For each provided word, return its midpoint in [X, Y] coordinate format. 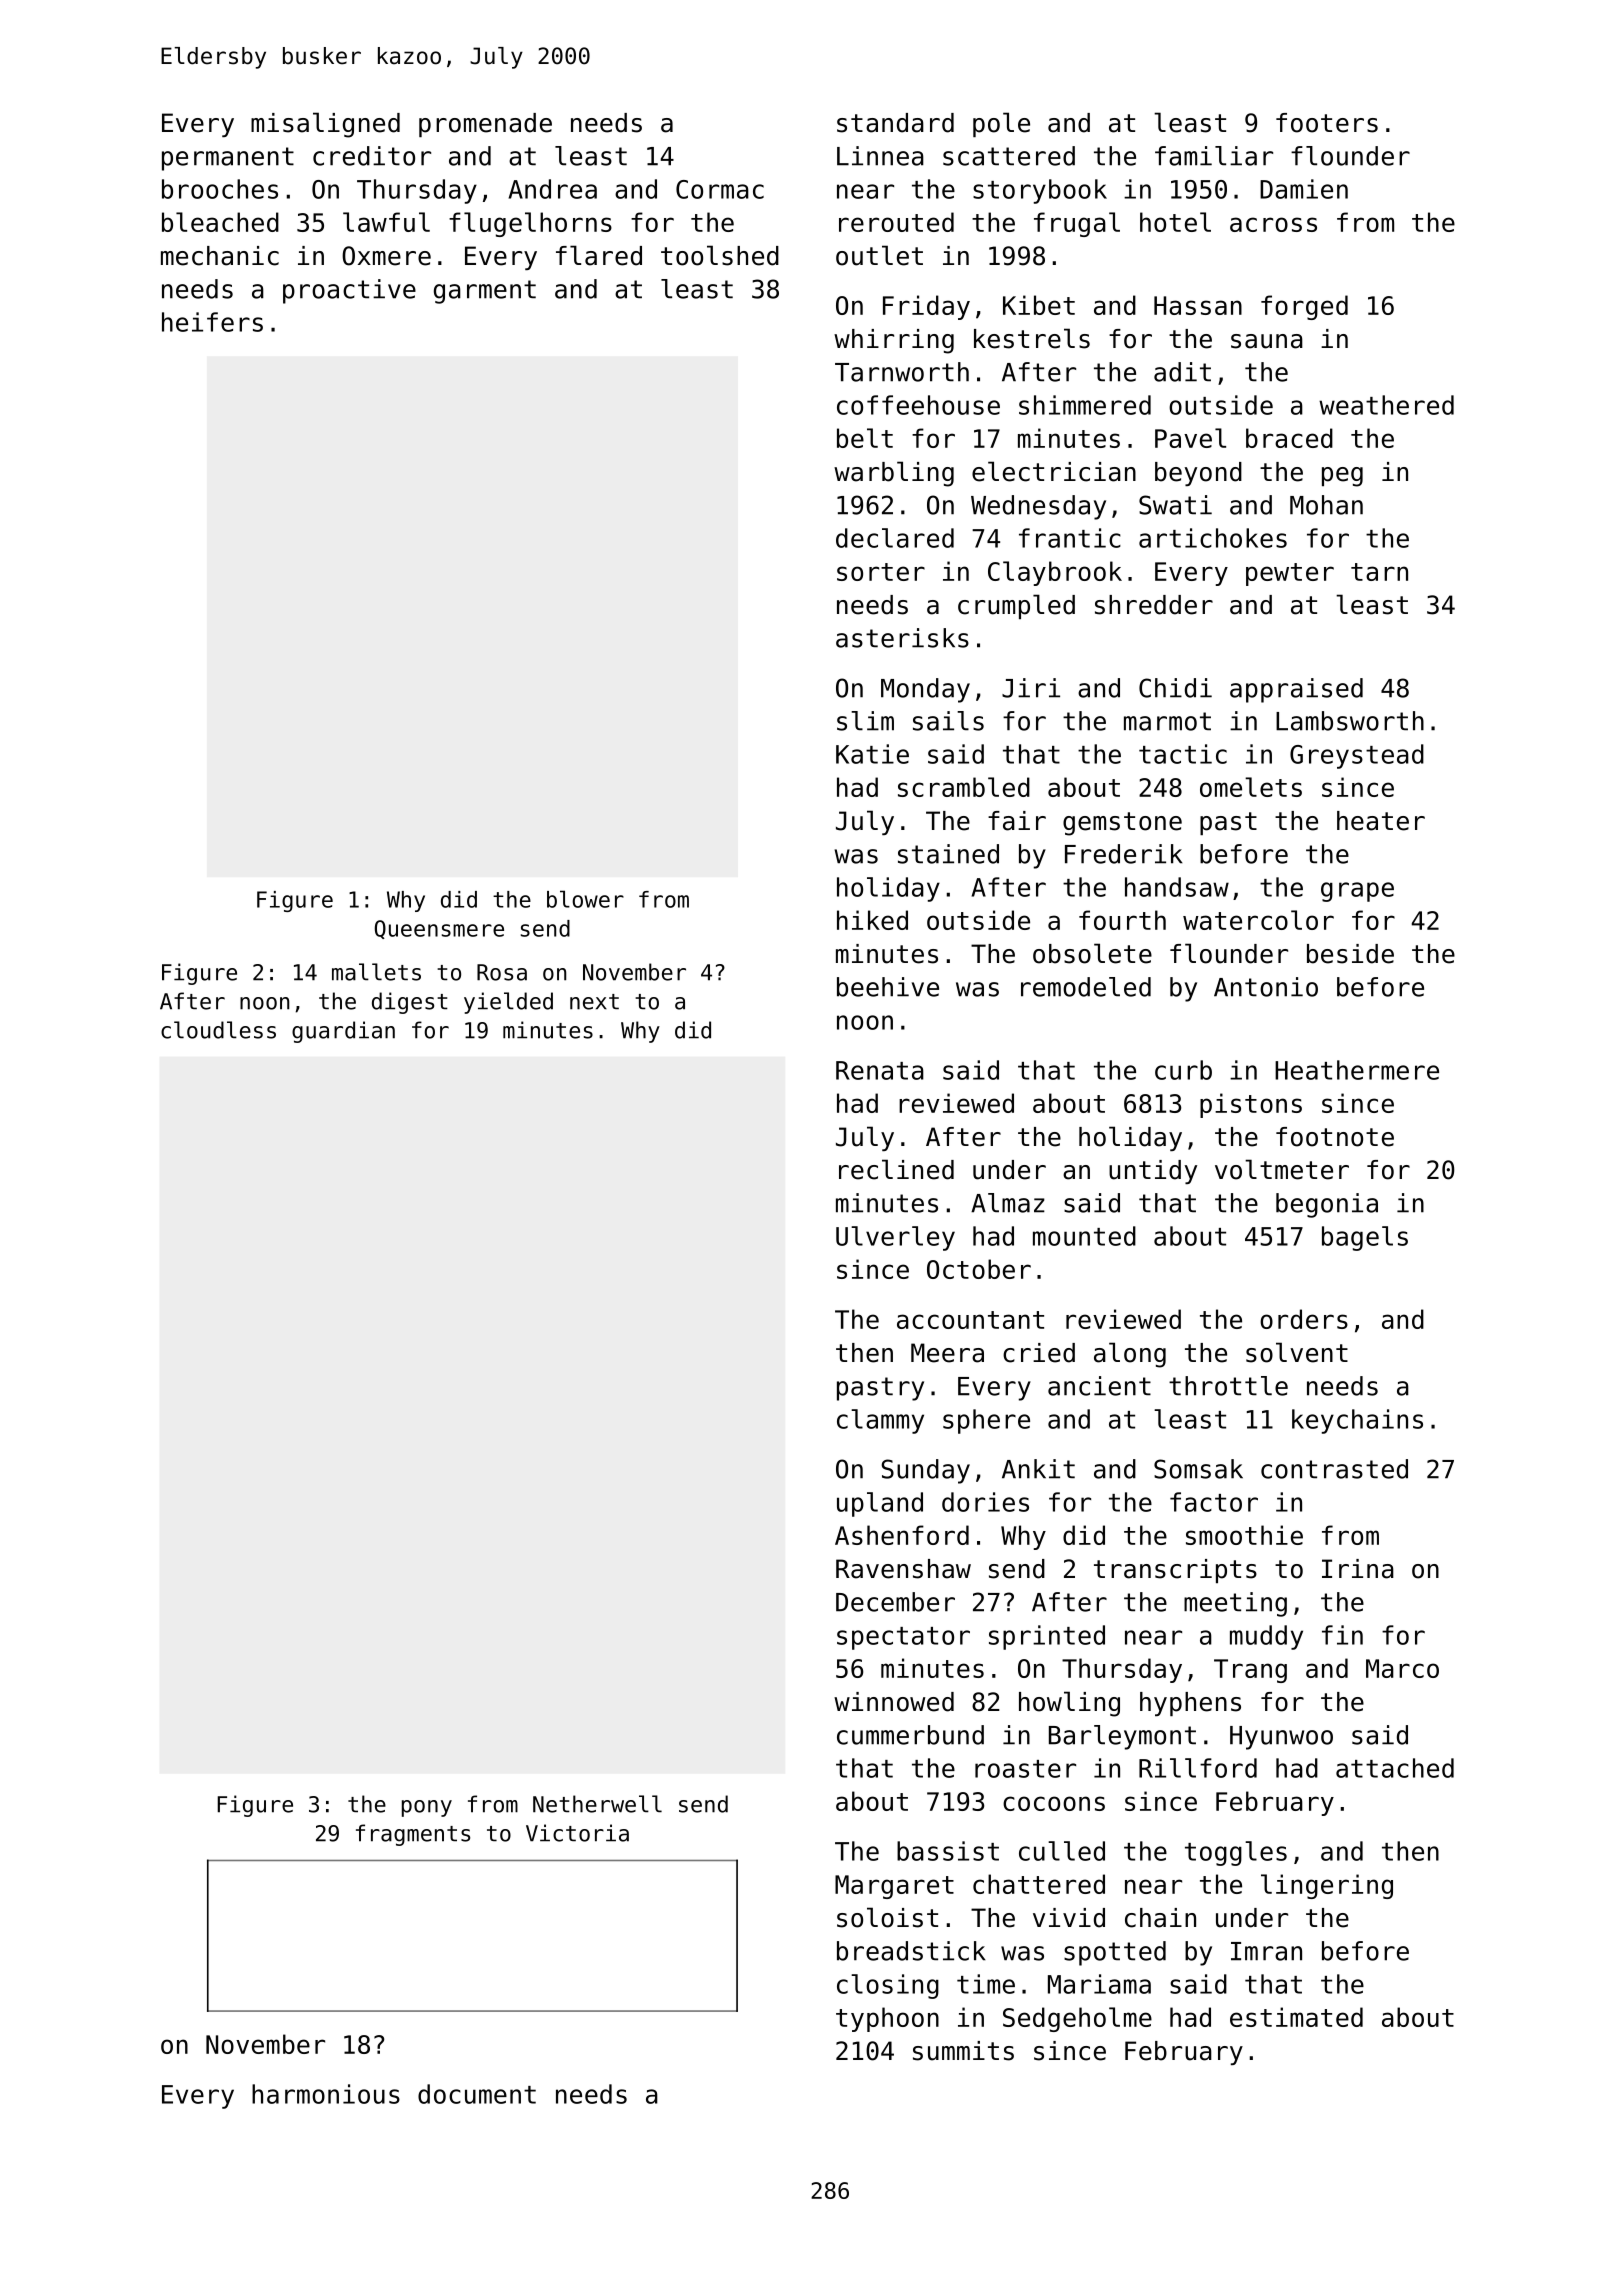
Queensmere [439, 929]
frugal [1077, 224]
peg [1342, 477]
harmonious [326, 2094]
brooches [220, 189]
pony [427, 1808]
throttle [1228, 1386]
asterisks [902, 638]
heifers [212, 322]
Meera [947, 1353]
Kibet [1039, 305]
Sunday [925, 1471]
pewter [1290, 574]
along [1130, 1355]
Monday [925, 690]
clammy [880, 1421]
